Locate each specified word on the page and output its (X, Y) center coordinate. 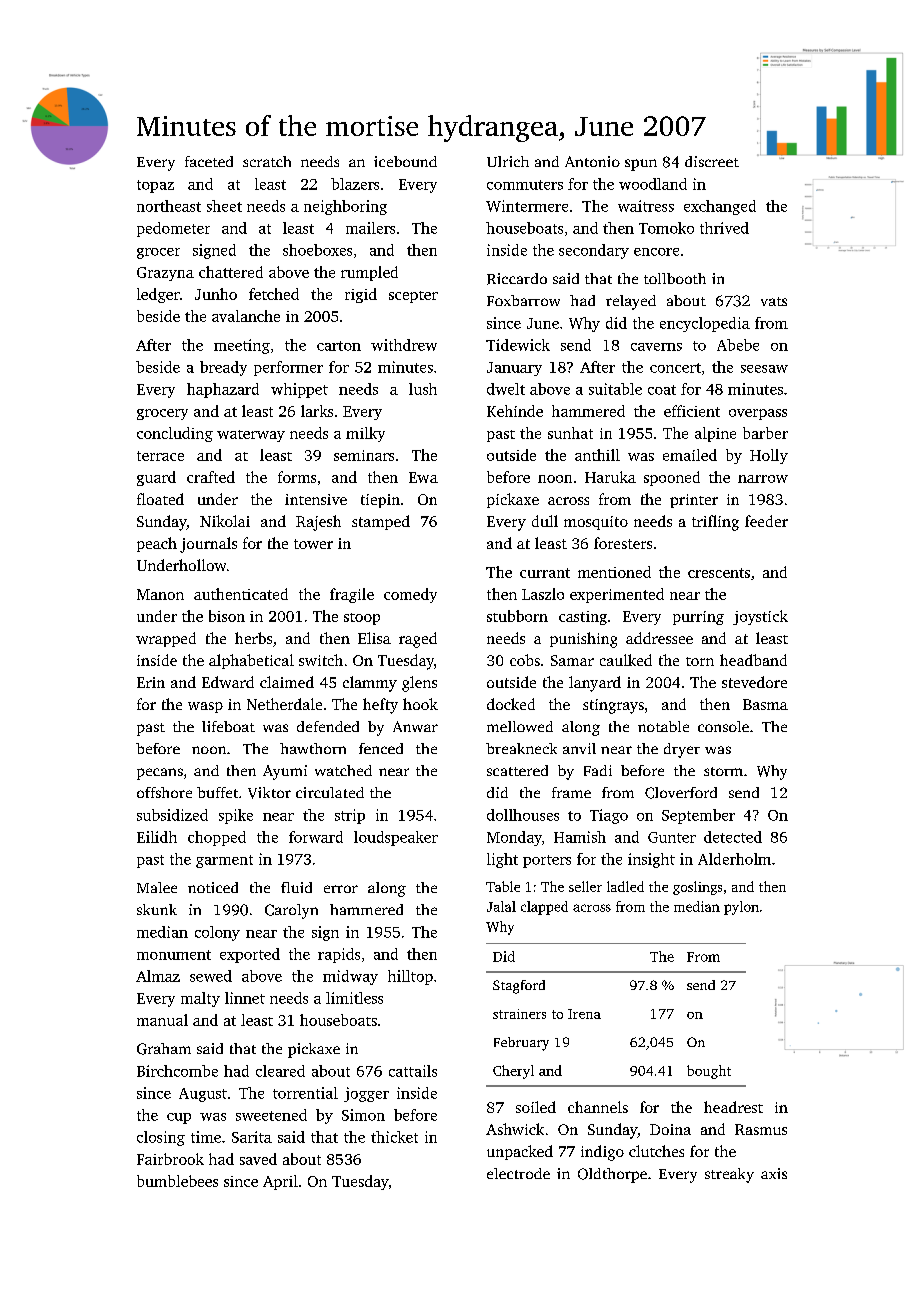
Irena (584, 1014)
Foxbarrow (523, 300)
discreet (712, 161)
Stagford (519, 987)
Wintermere (527, 206)
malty (200, 999)
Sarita (252, 1137)
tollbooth (675, 278)
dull (545, 521)
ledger (158, 295)
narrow (763, 479)
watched (343, 770)
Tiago (609, 816)
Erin (151, 682)
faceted (209, 161)
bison (227, 616)
